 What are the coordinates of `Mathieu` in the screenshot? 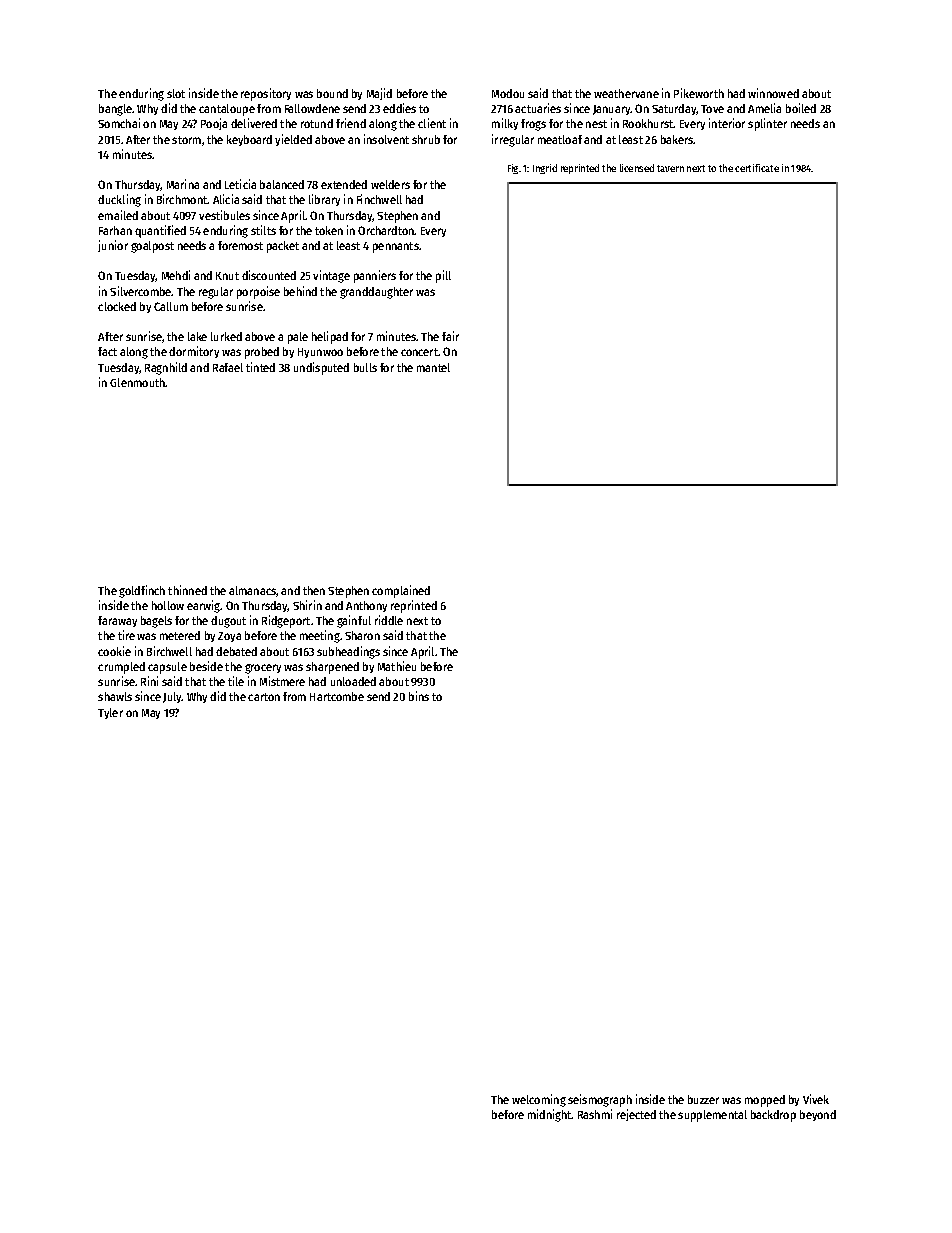 It's located at (397, 666).
